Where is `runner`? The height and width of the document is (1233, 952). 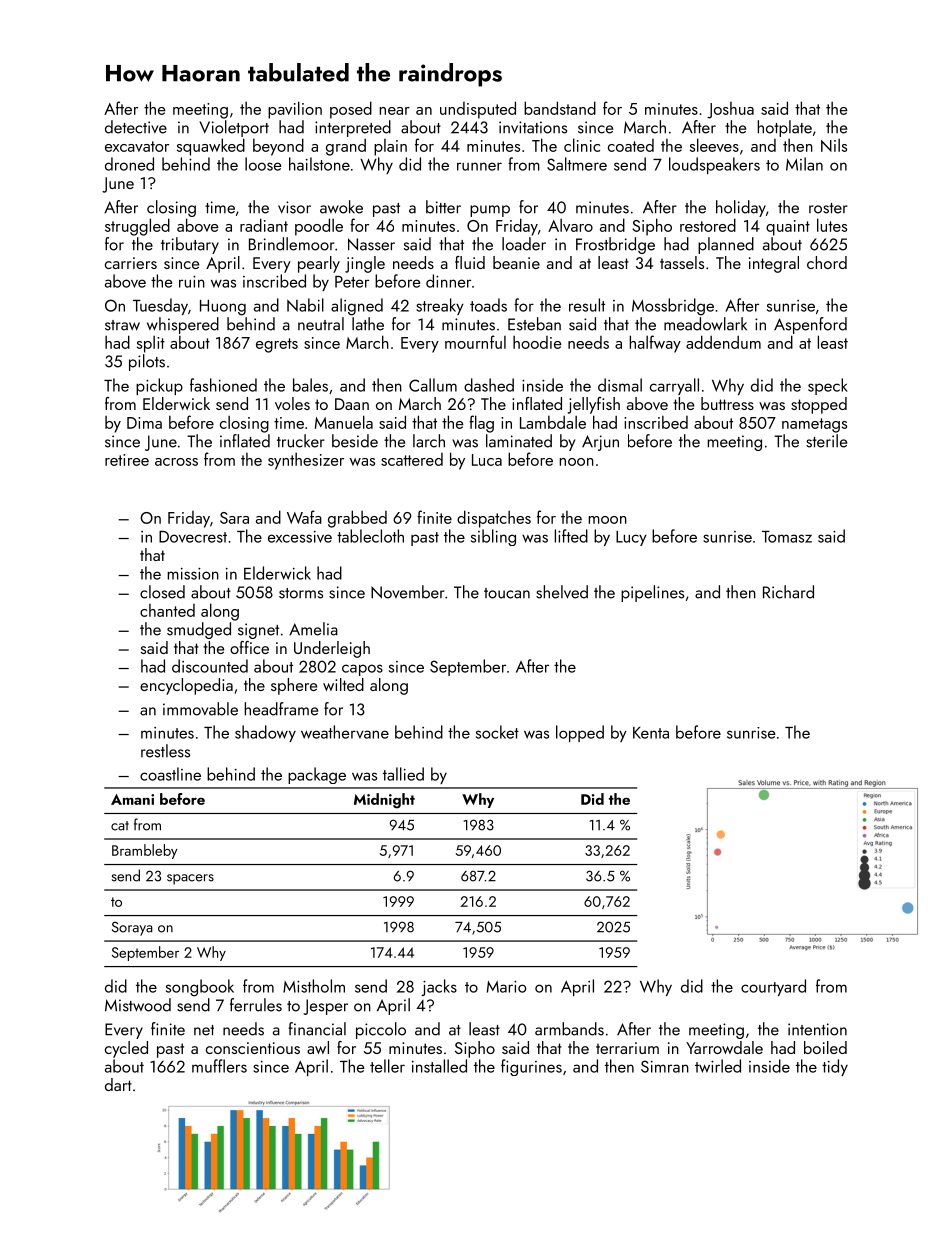 runner is located at coordinates (479, 166).
